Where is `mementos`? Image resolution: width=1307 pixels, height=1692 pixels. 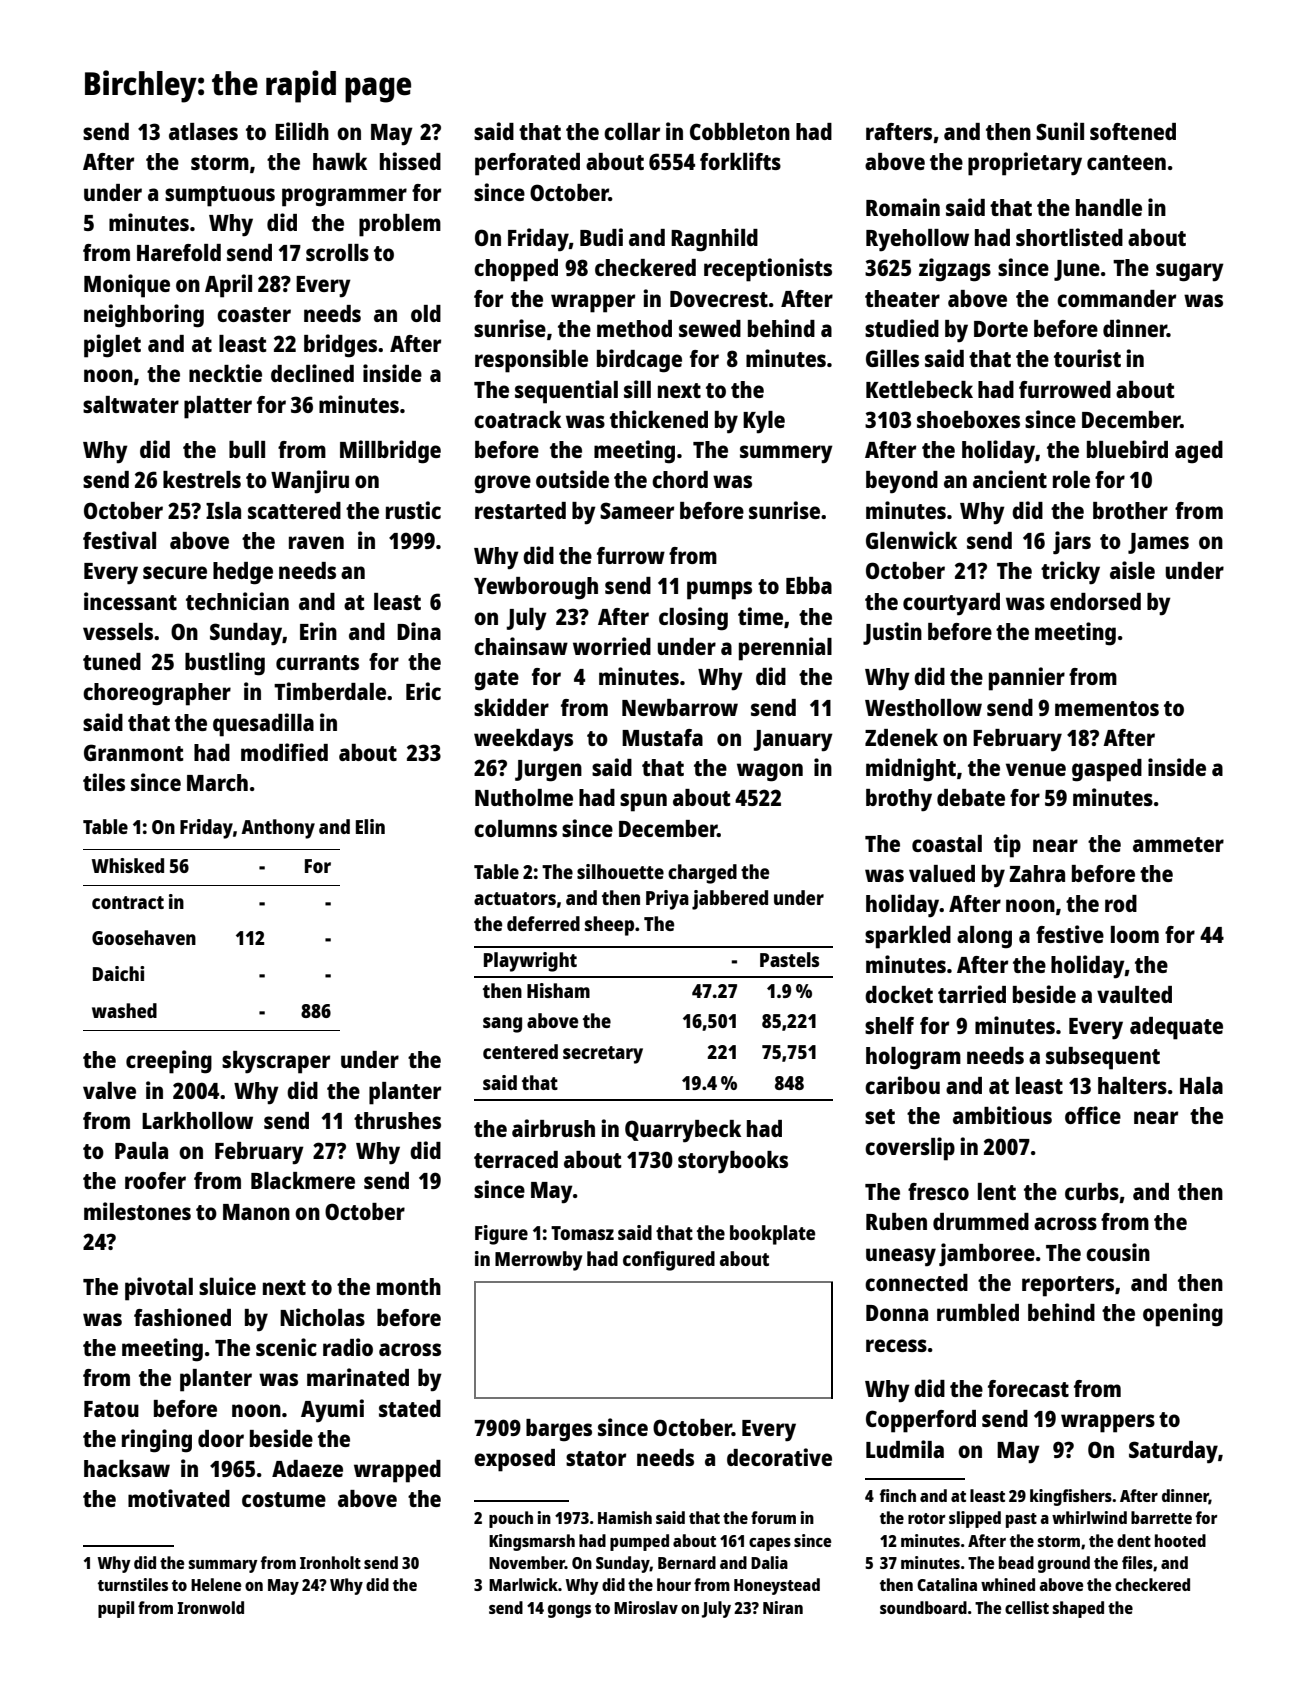 mementos is located at coordinates (1107, 708).
